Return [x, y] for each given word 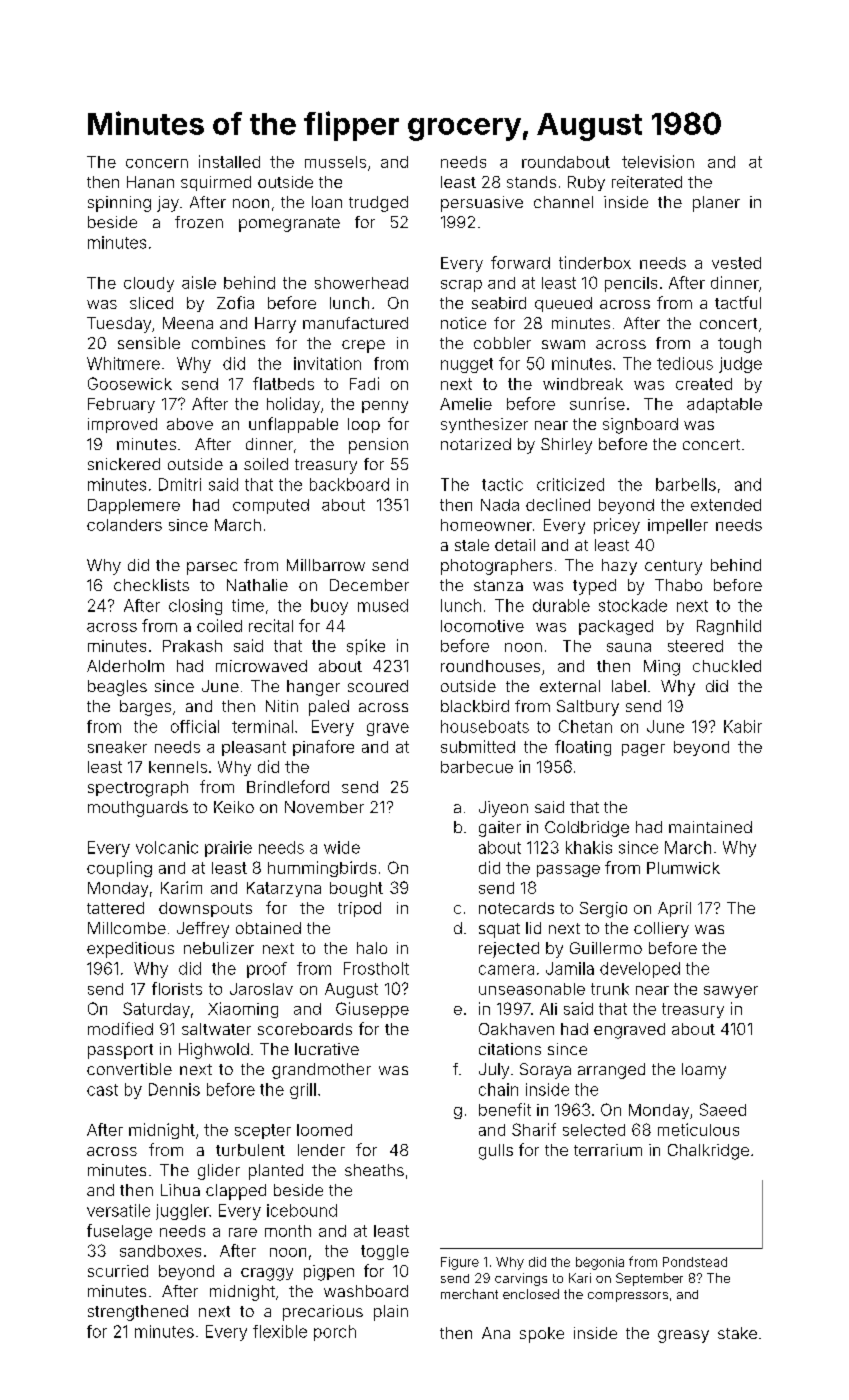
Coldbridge [587, 829]
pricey [617, 526]
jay [168, 204]
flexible [280, 1331]
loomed [324, 1130]
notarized [476, 444]
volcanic [167, 847]
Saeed [723, 1109]
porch [335, 1333]
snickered [124, 464]
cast [102, 1090]
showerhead [361, 283]
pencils [631, 284]
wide [342, 847]
